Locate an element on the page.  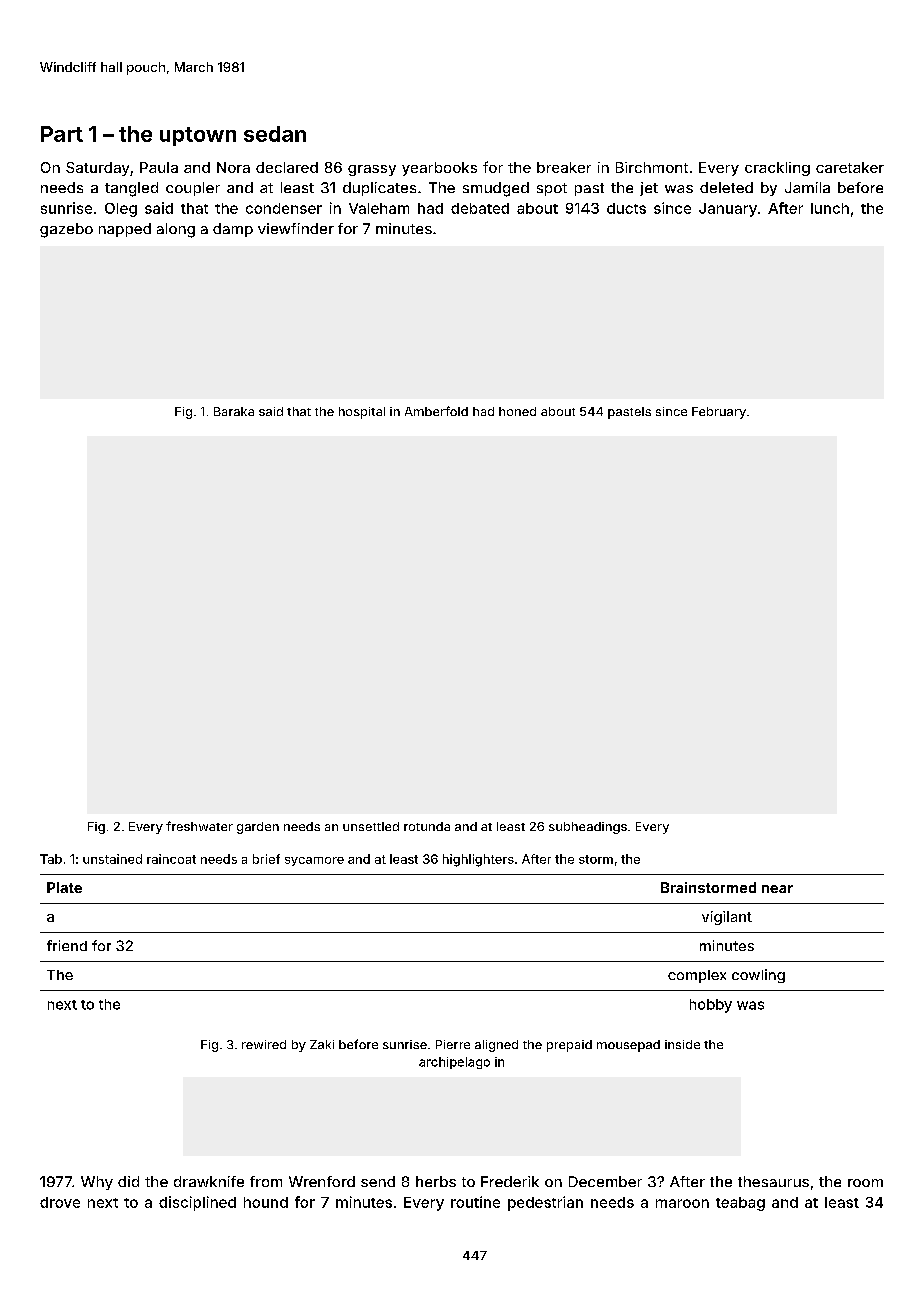
February is located at coordinates (719, 413).
